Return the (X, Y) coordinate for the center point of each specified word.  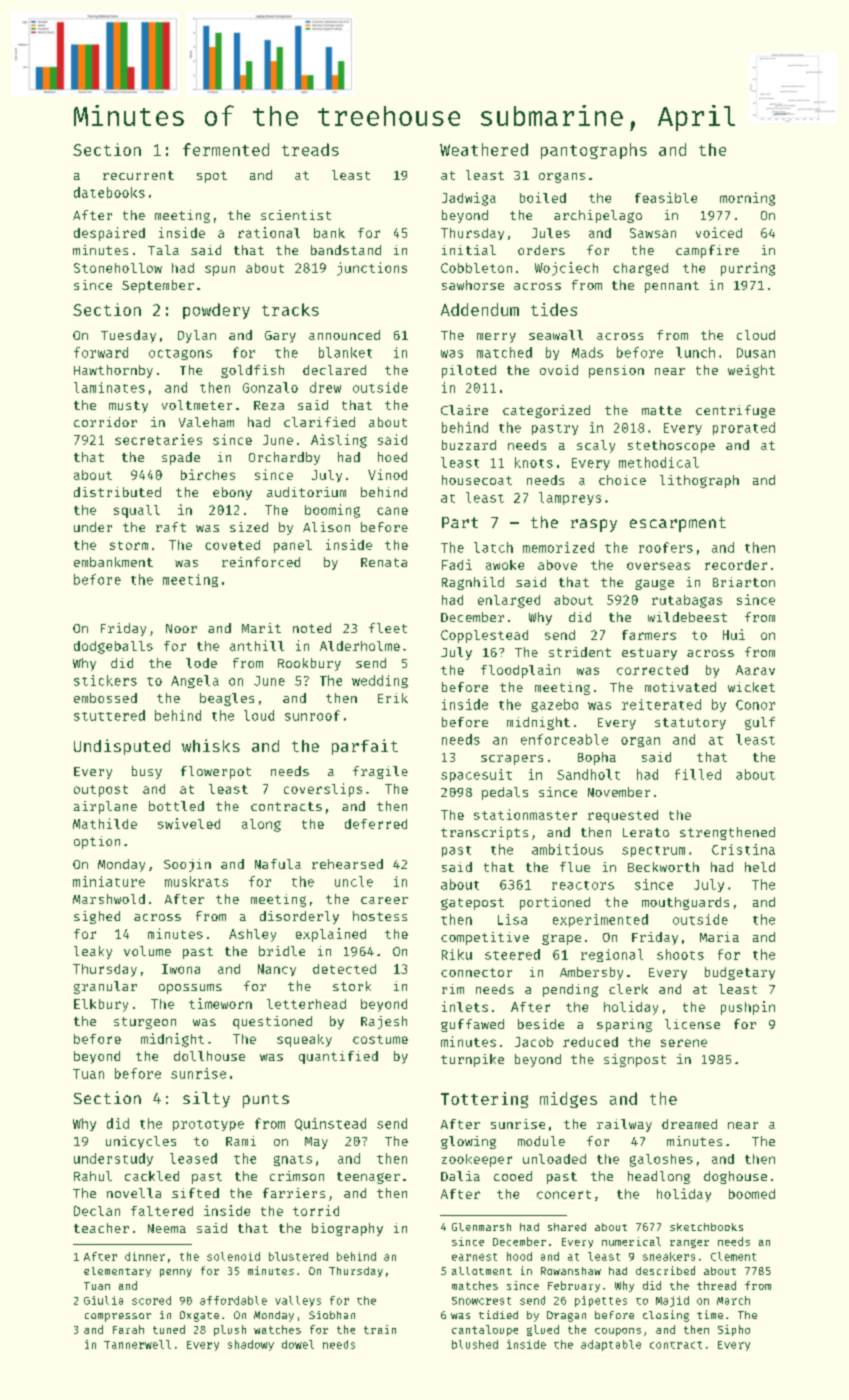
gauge (654, 584)
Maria (719, 937)
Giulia (103, 1300)
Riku (457, 954)
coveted (232, 545)
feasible (666, 197)
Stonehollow (118, 268)
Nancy (277, 970)
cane (392, 511)
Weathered (484, 149)
